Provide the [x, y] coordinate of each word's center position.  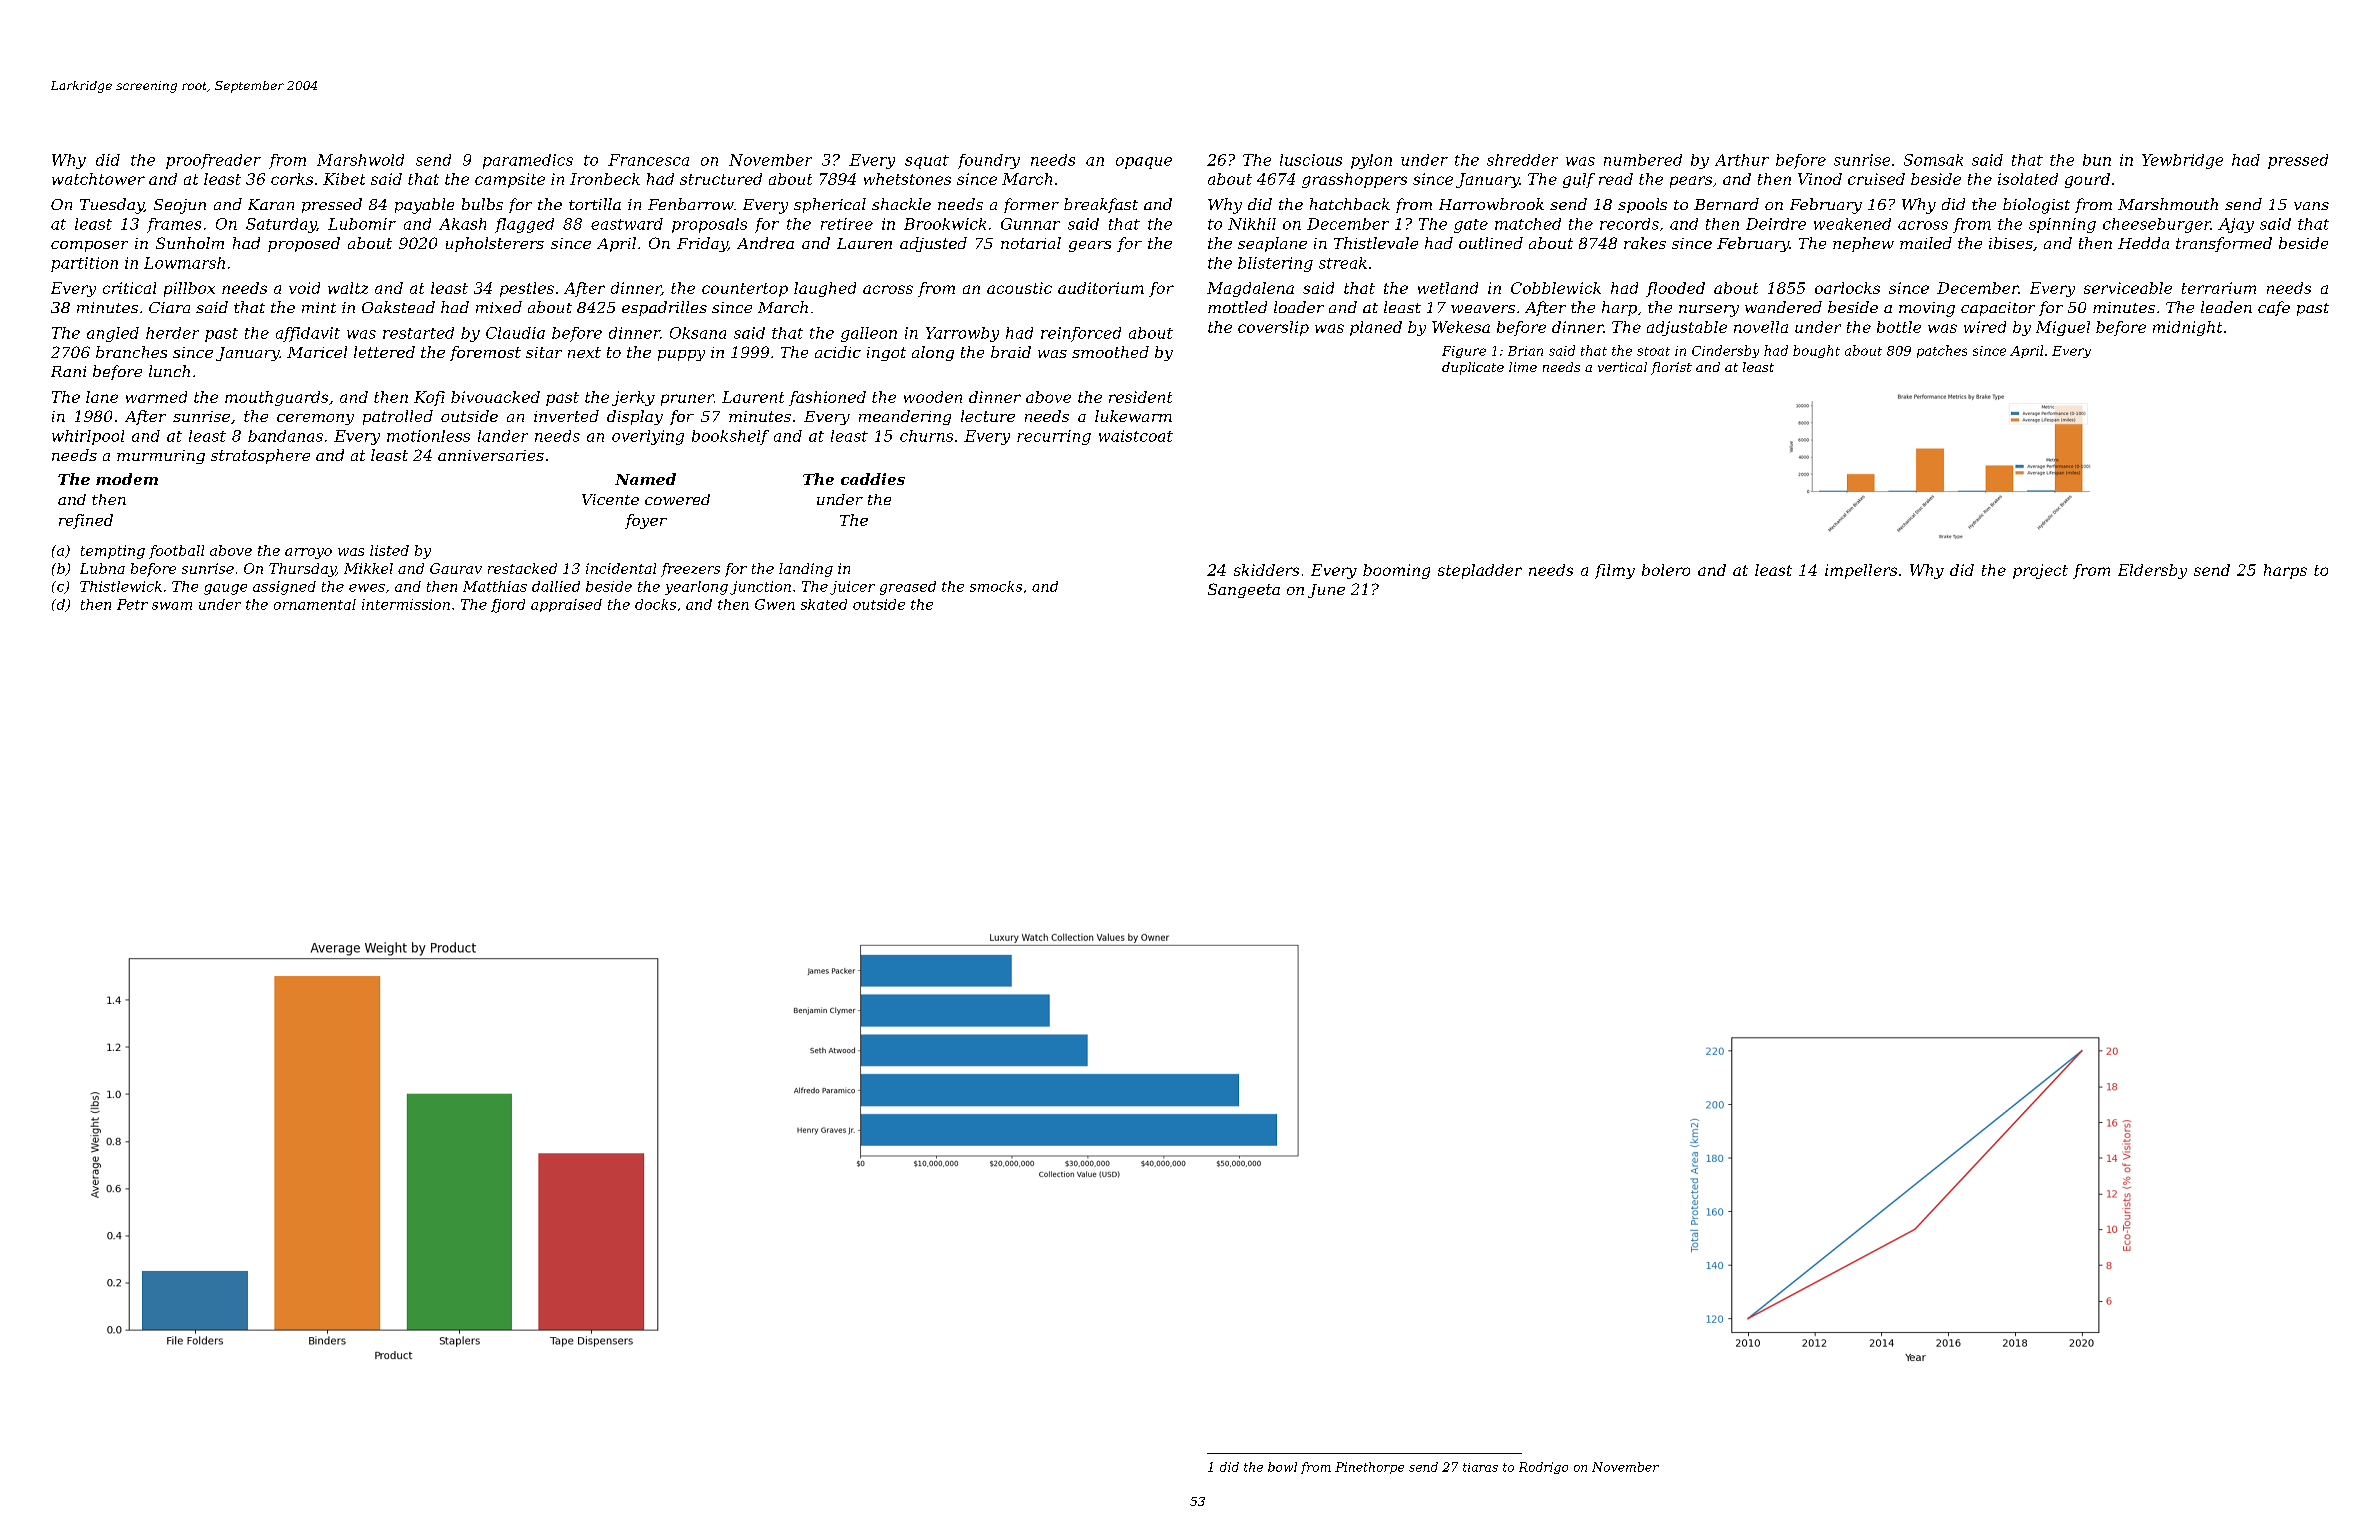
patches [1942, 351]
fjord [508, 606]
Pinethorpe [1369, 1468]
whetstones [907, 179]
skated [824, 604]
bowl [1282, 1467]
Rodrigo [1543, 1468]
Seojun [180, 206]
